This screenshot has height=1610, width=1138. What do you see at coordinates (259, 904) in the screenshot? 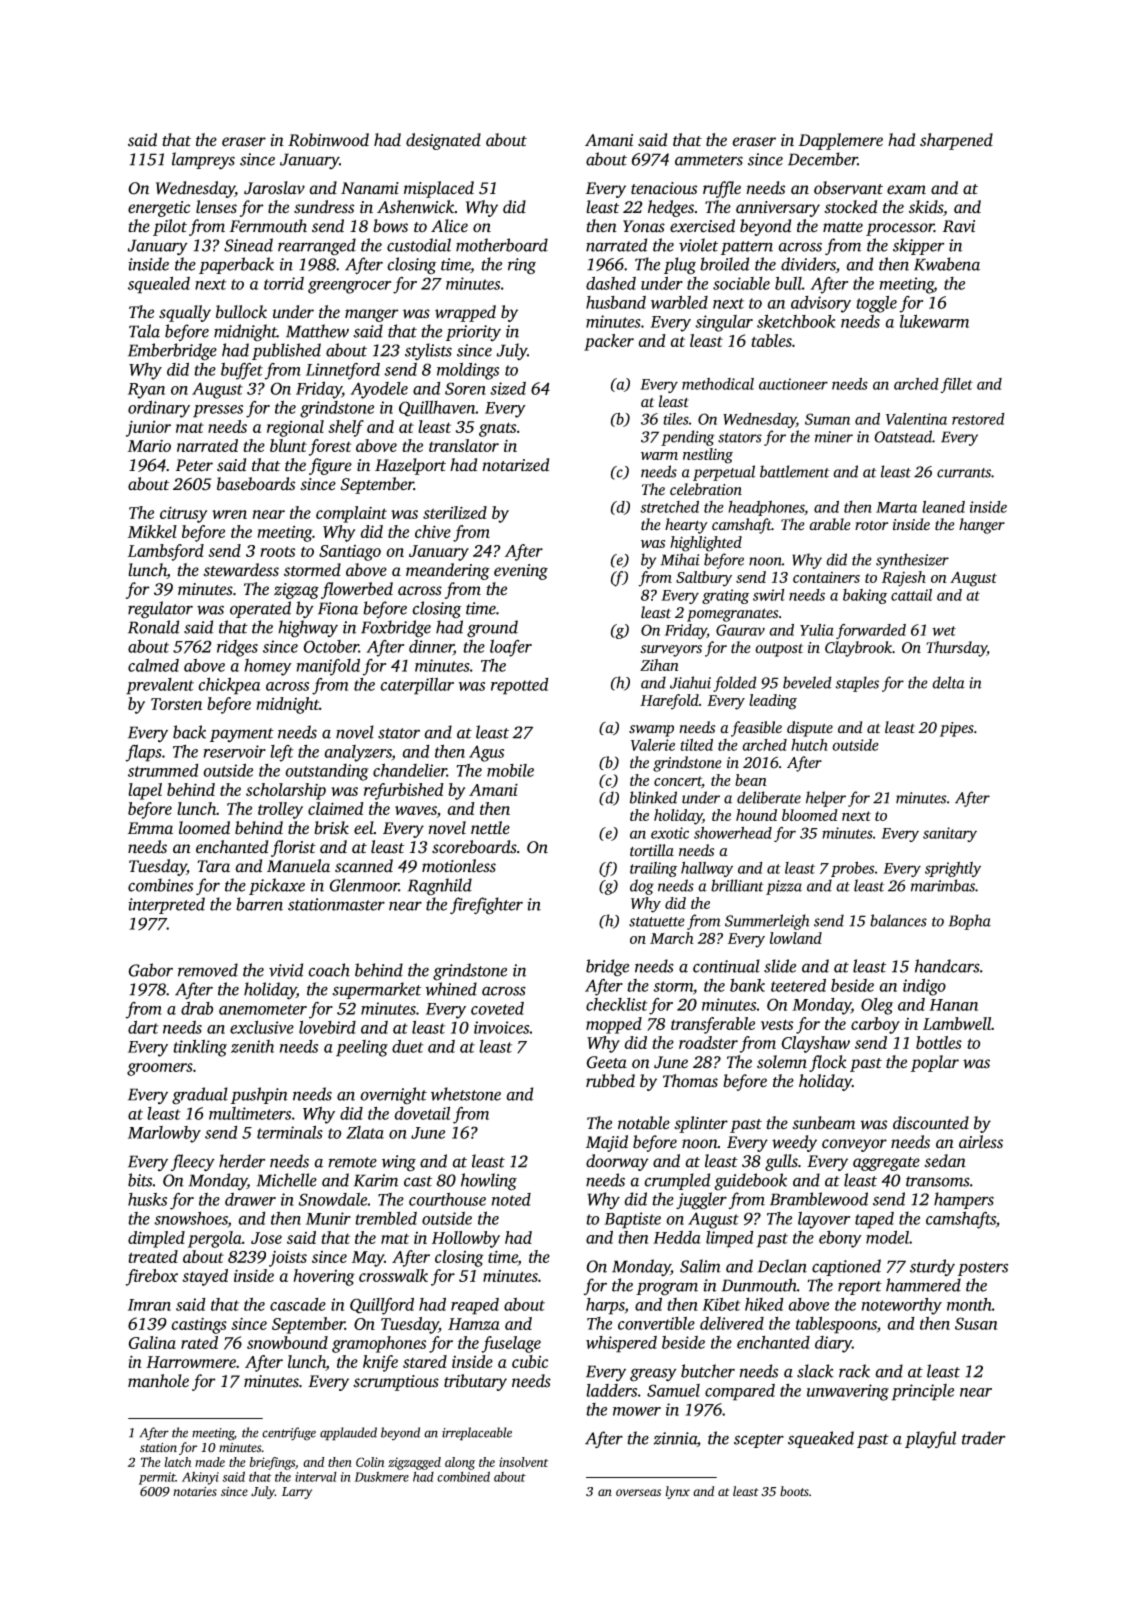
I see `barren` at bounding box center [259, 904].
